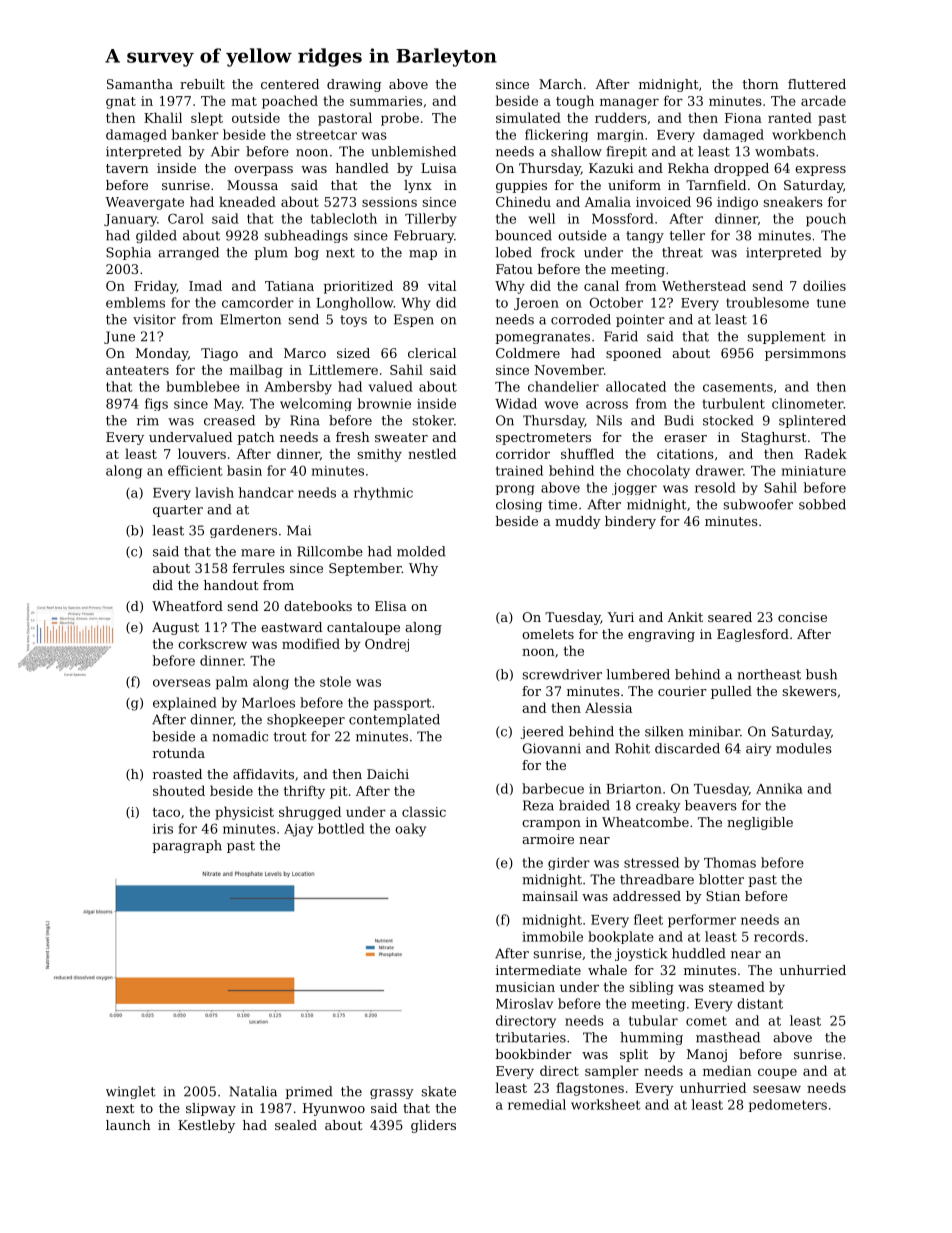 This page has width=952, height=1233. Describe the element at coordinates (548, 839) in the page. I see `armoire` at that location.
